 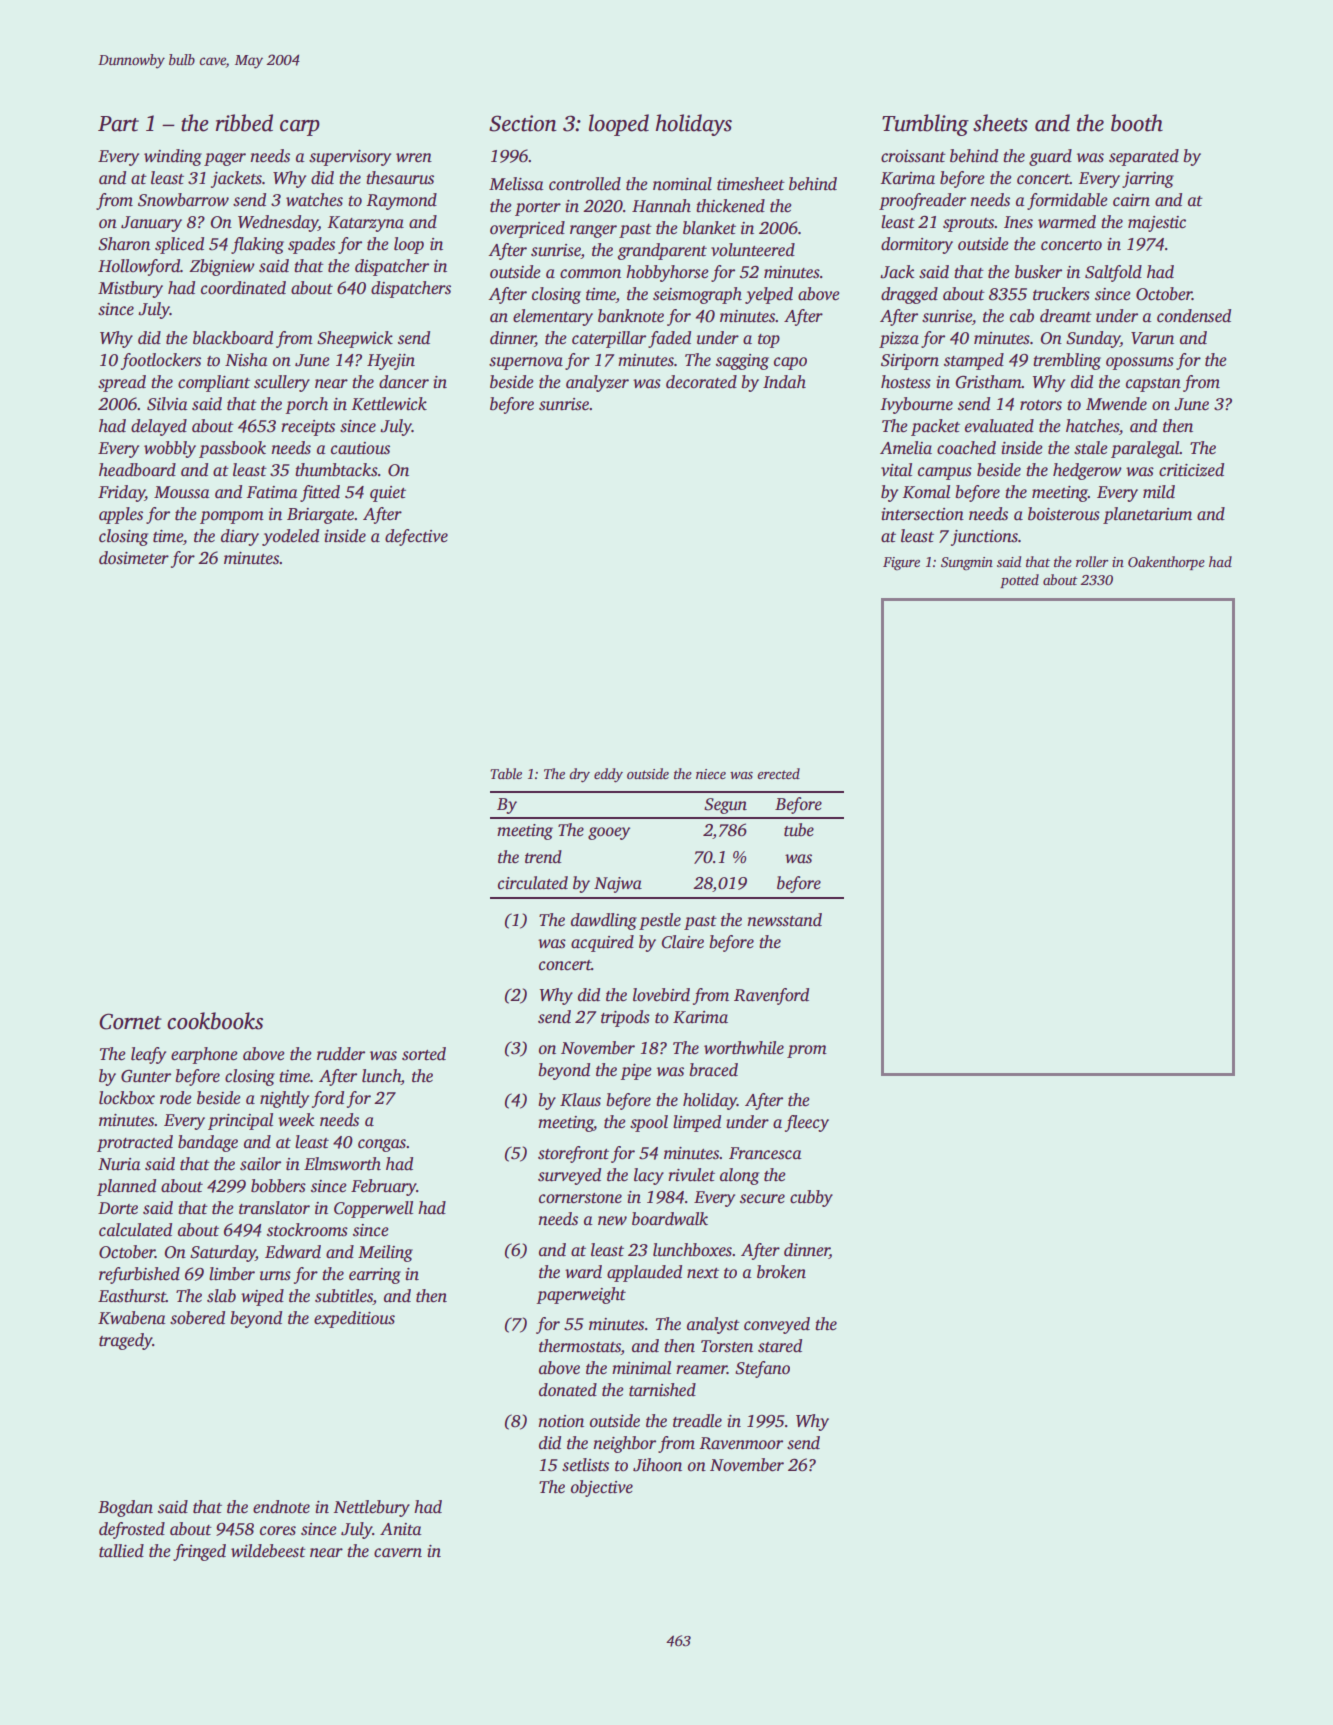 What do you see at coordinates (199, 1552) in the screenshot?
I see `fringed` at bounding box center [199, 1552].
